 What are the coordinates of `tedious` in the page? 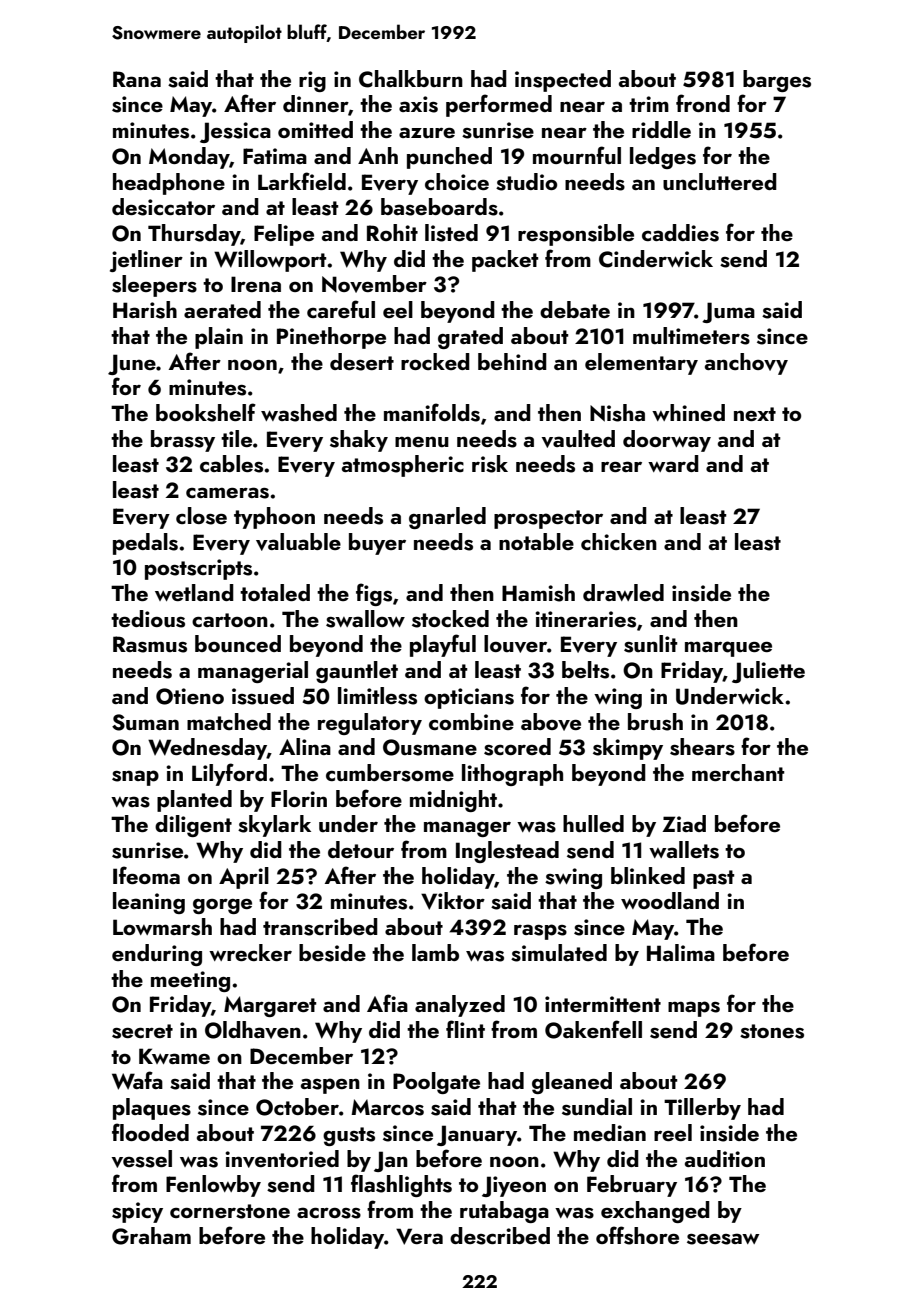 It's located at (148, 619).
